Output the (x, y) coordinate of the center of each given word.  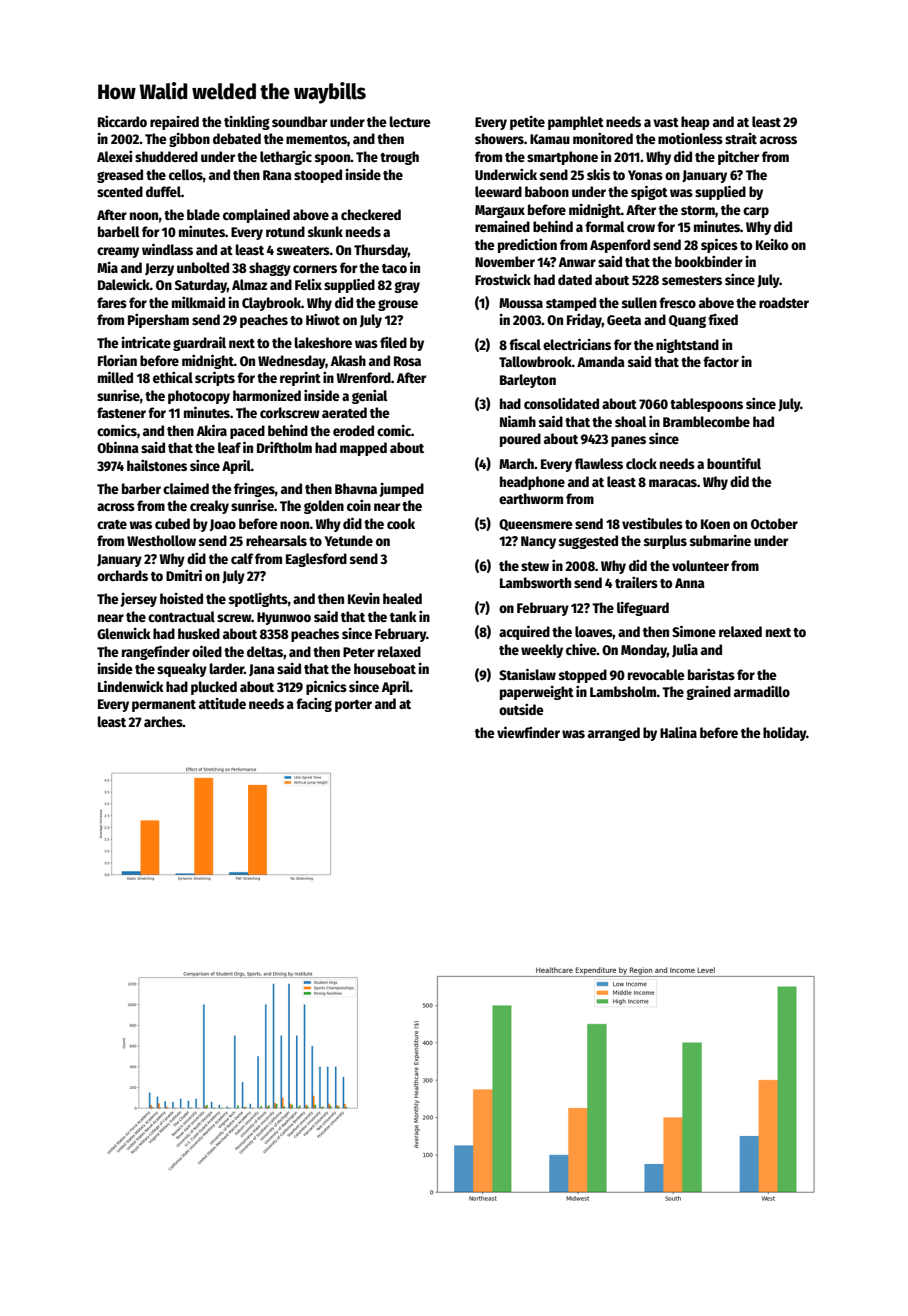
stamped (571, 304)
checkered (371, 214)
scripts (215, 378)
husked (199, 633)
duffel (163, 191)
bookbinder (709, 261)
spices (719, 245)
